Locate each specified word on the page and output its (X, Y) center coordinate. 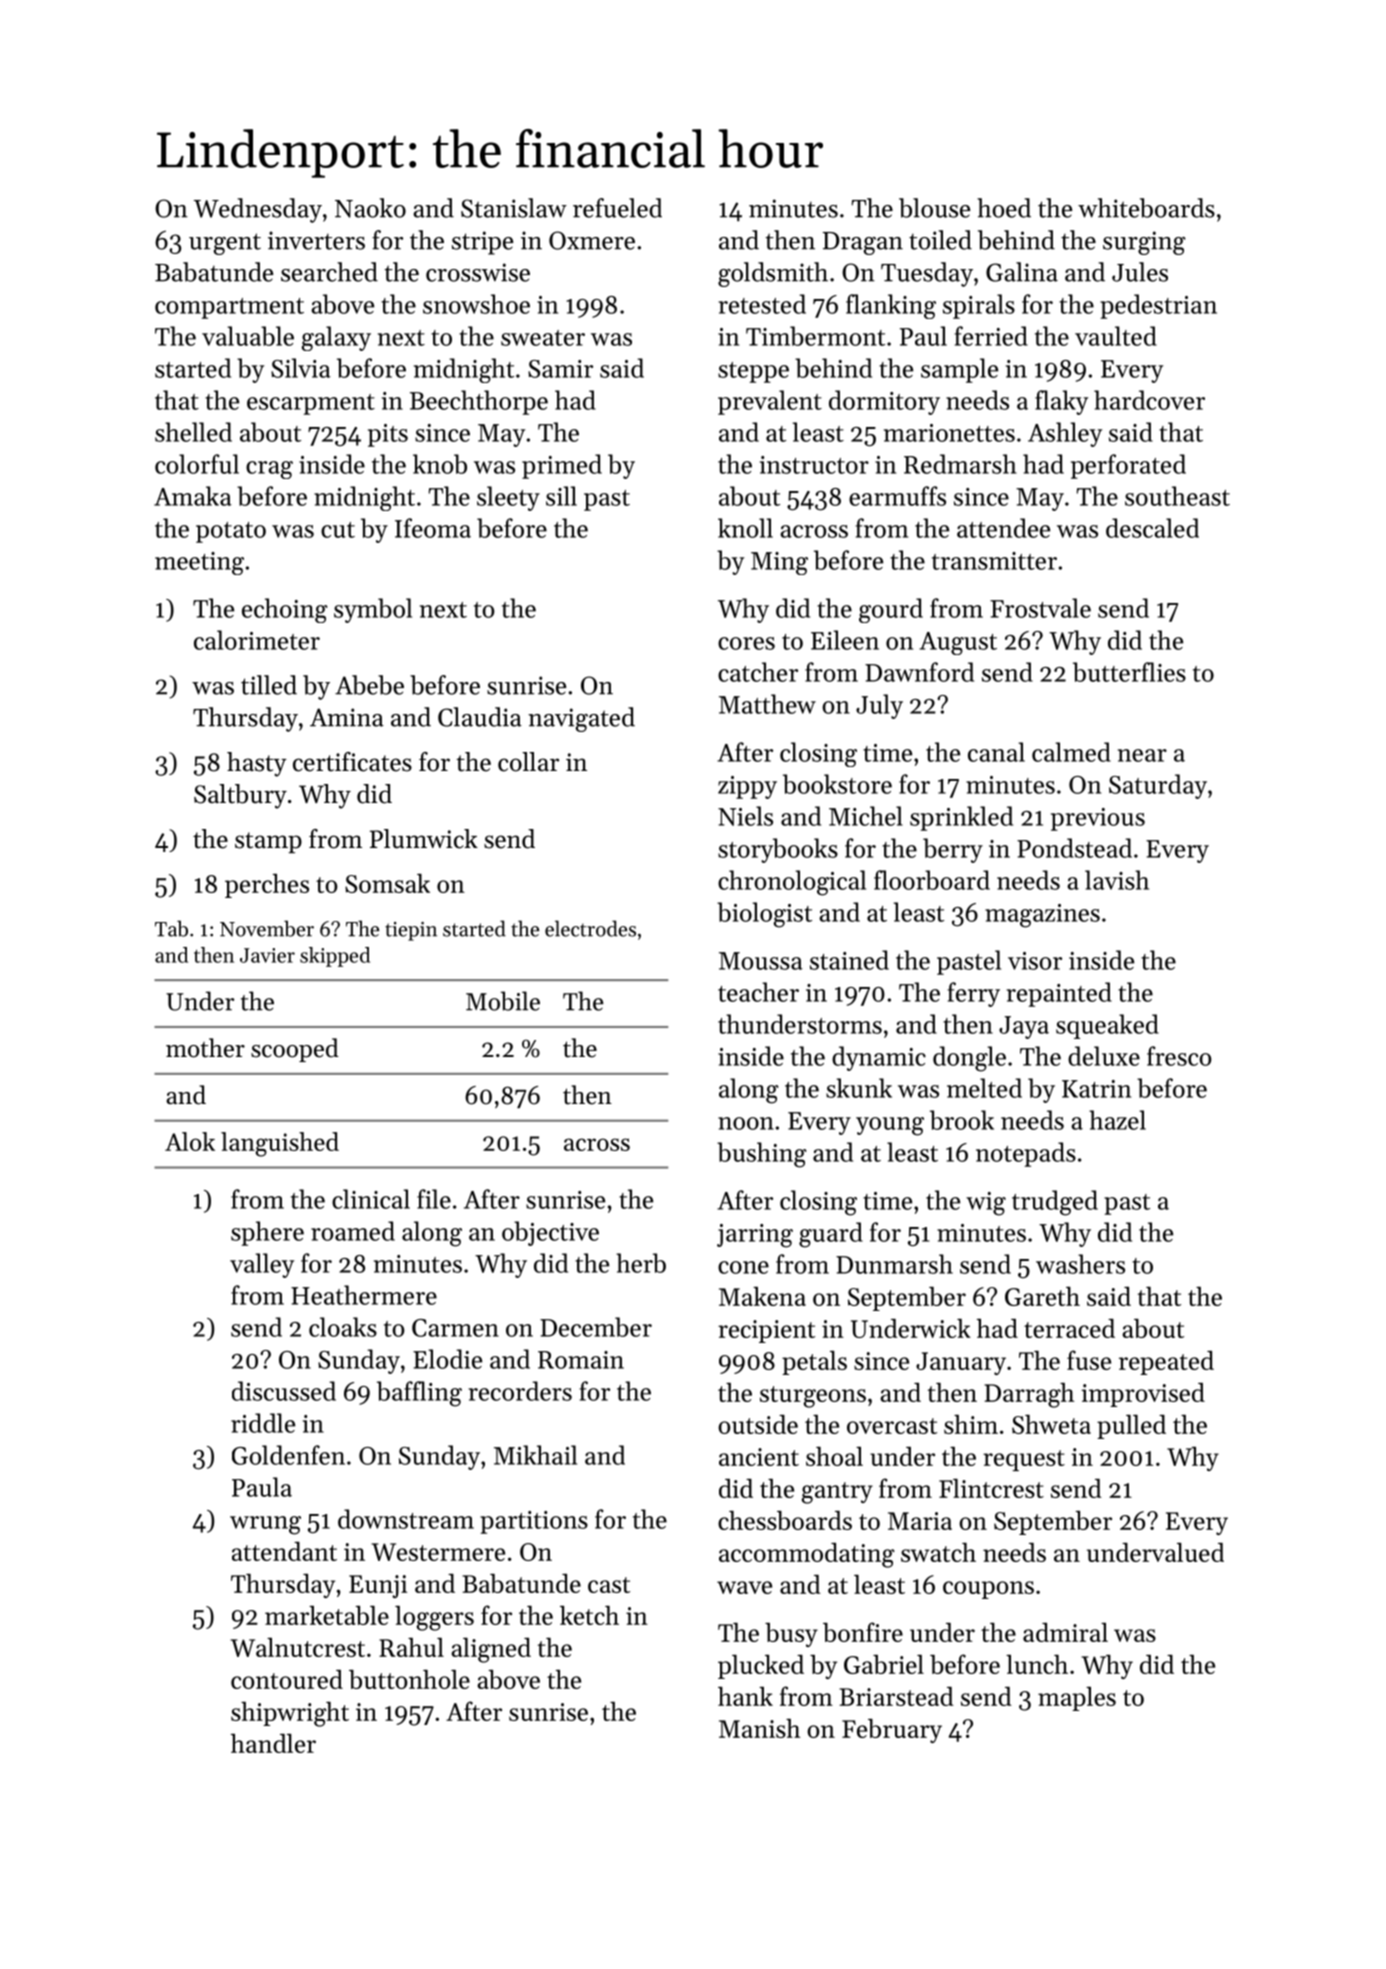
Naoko (370, 208)
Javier (267, 955)
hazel (1117, 1120)
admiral (1065, 1632)
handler (273, 1743)
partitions (534, 1522)
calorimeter (257, 640)
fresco (1179, 1056)
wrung (265, 1525)
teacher (758, 992)
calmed (1071, 752)
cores (746, 643)
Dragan (863, 243)
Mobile (503, 1001)
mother (205, 1048)
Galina (1022, 272)
